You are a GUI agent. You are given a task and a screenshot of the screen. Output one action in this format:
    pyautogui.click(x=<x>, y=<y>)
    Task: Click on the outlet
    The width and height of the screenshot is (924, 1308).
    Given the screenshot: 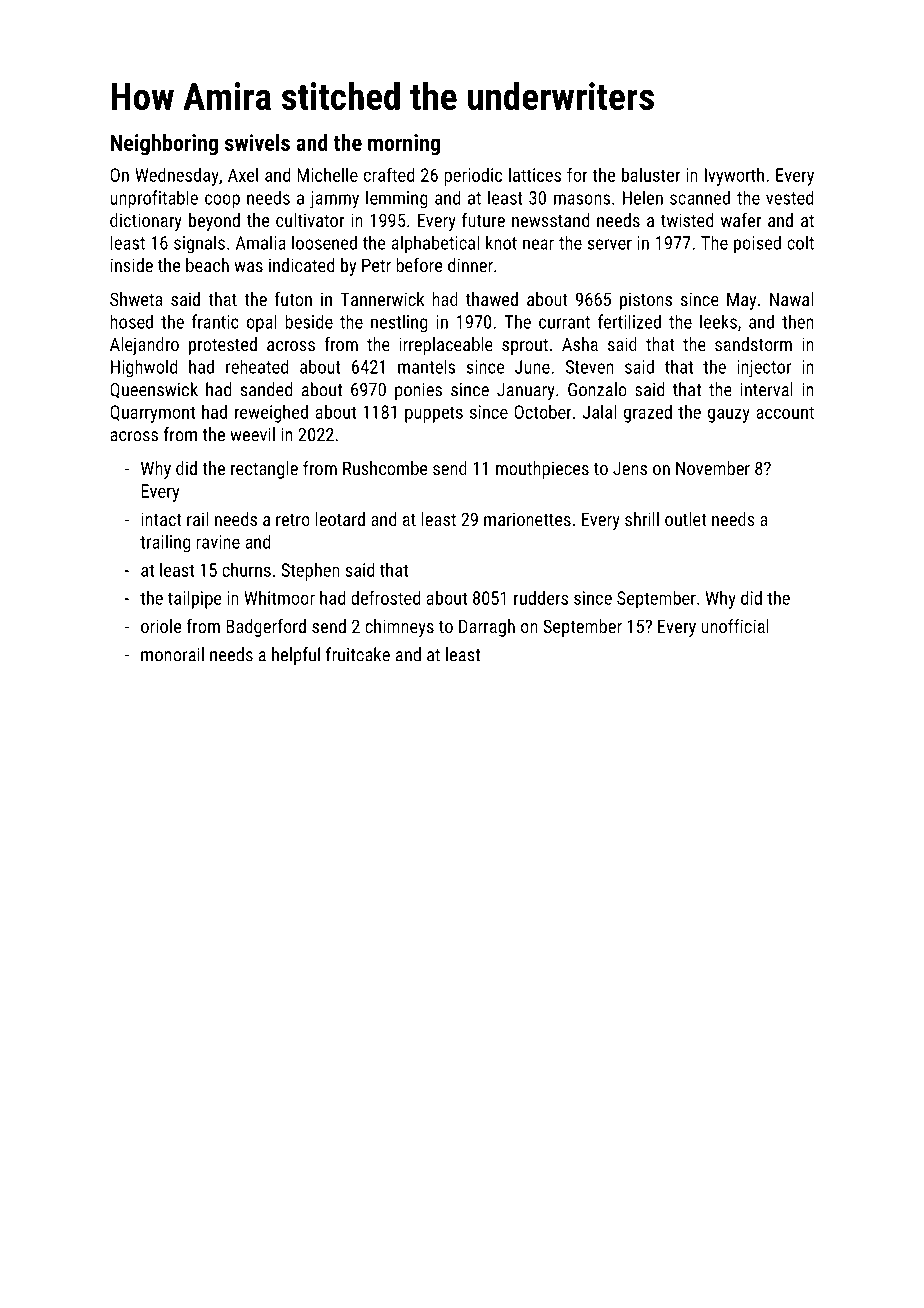 What is the action you would take?
    pyautogui.click(x=685, y=519)
